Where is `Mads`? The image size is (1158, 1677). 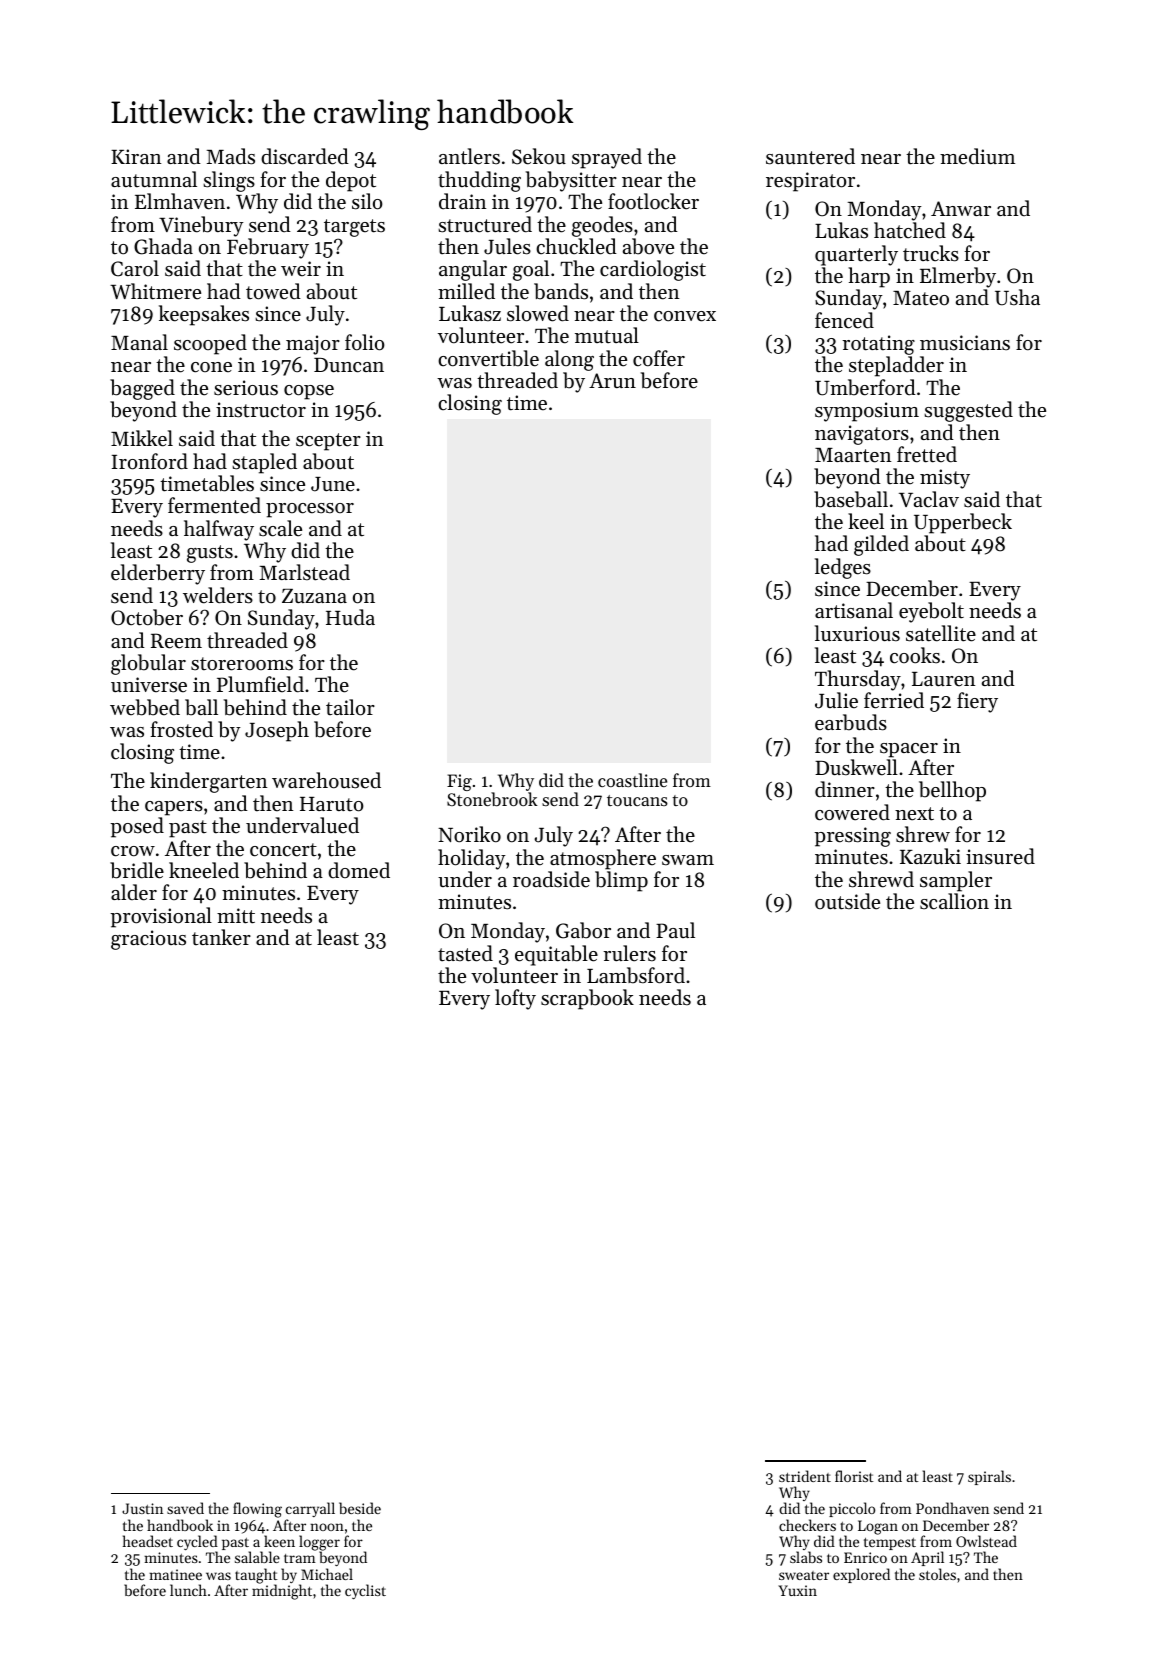
Mads is located at coordinates (230, 156).
